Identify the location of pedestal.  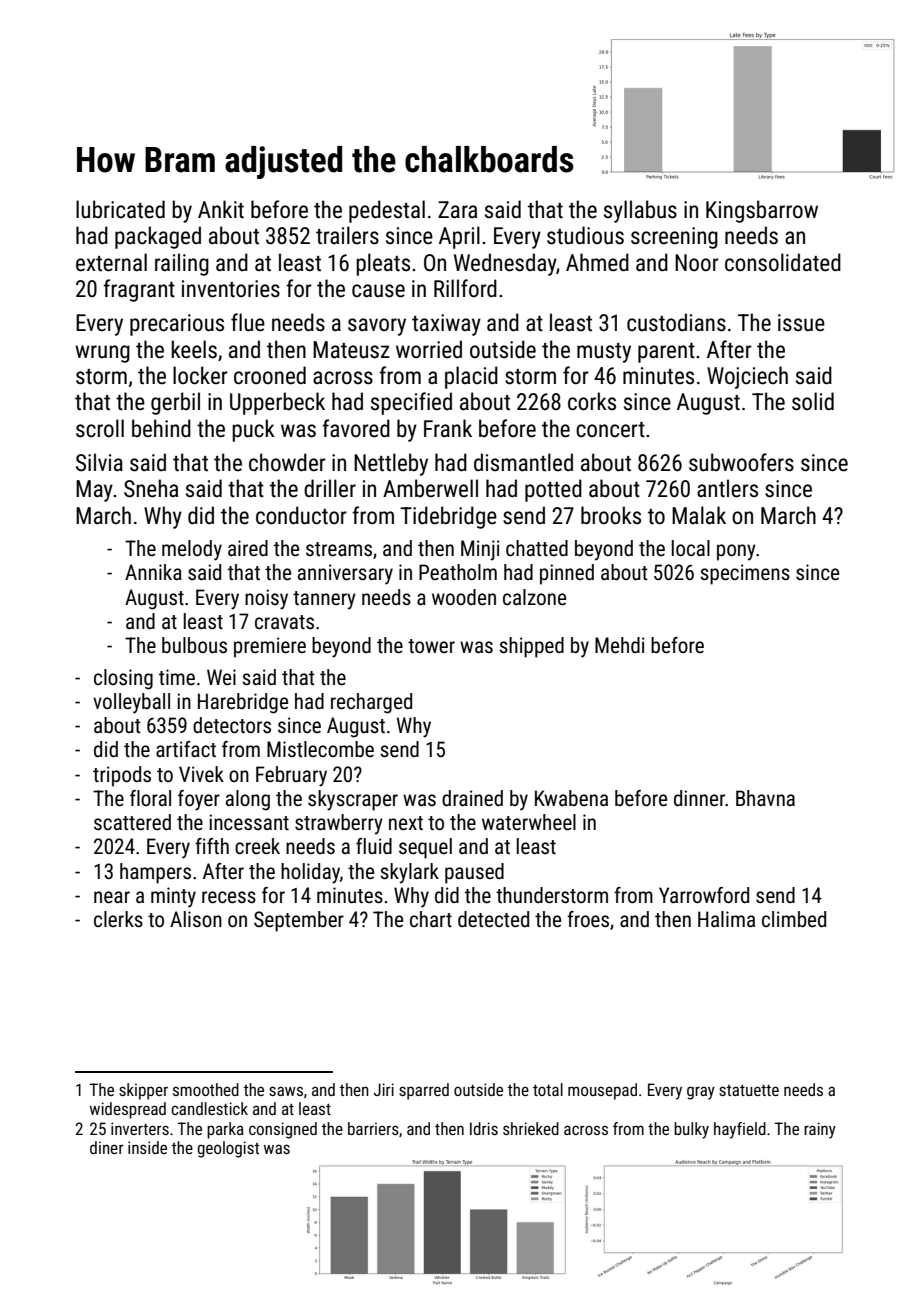
(387, 211).
